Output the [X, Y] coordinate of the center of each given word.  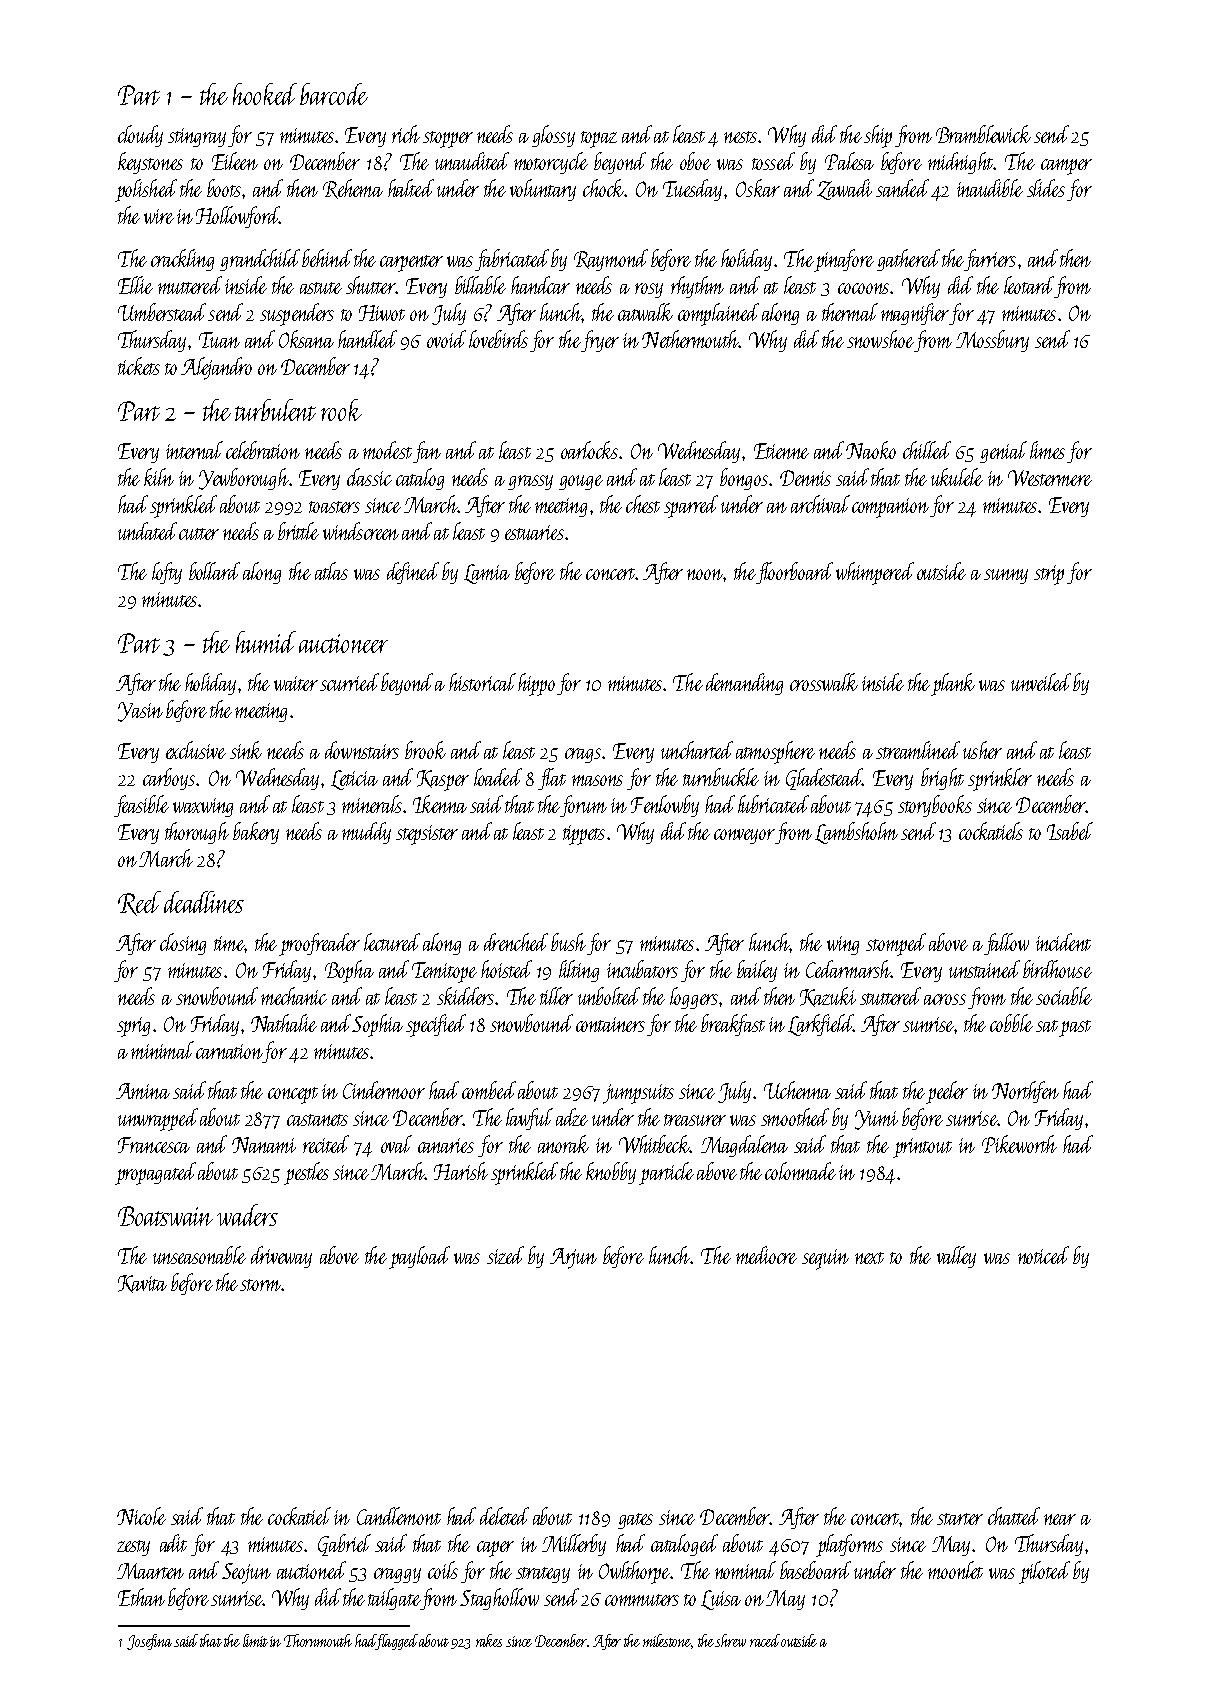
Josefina [149, 1642]
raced [765, 1640]
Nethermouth [690, 339]
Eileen [235, 161]
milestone [667, 1640]
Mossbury [992, 341]
